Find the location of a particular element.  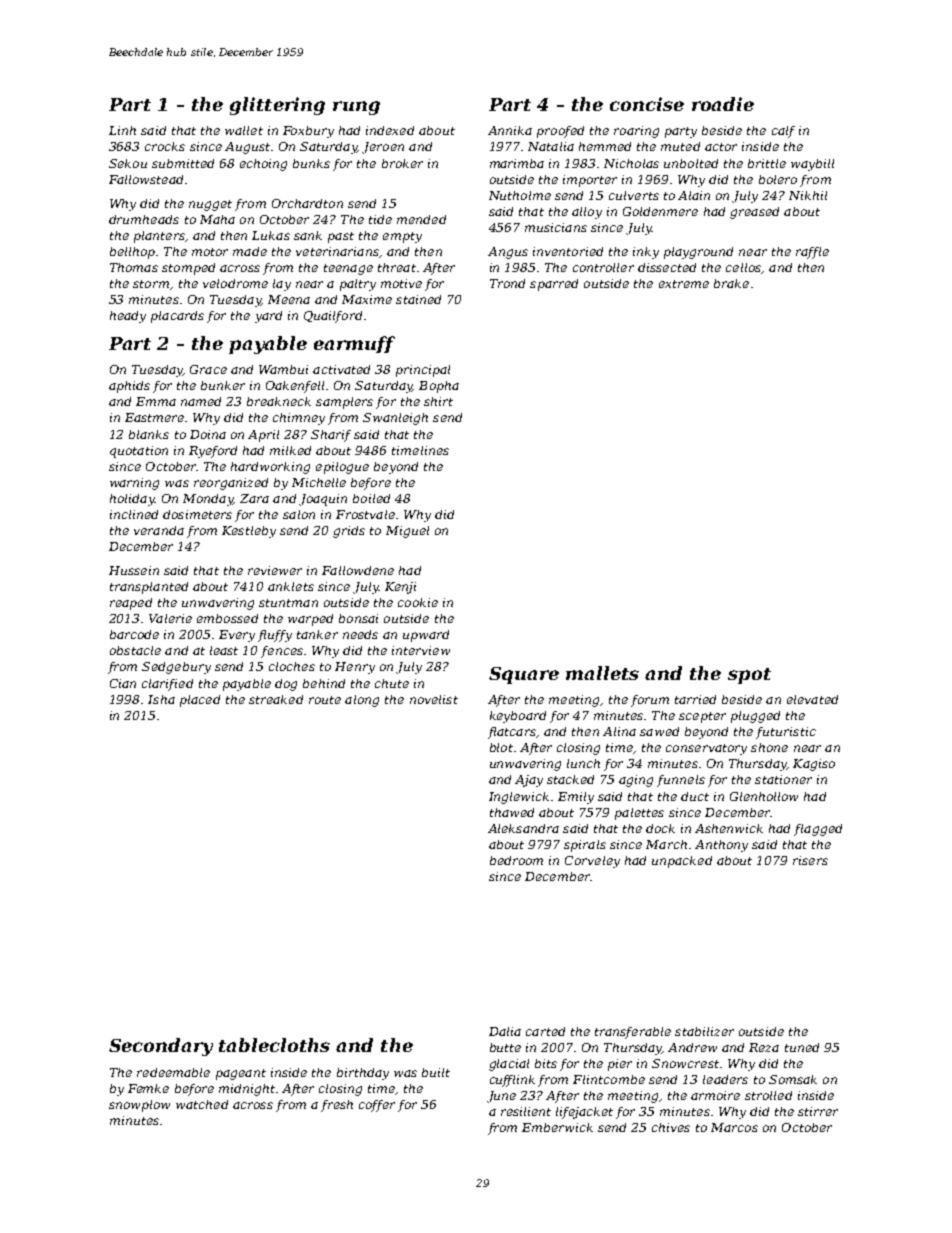

bellhop is located at coordinates (132, 253).
